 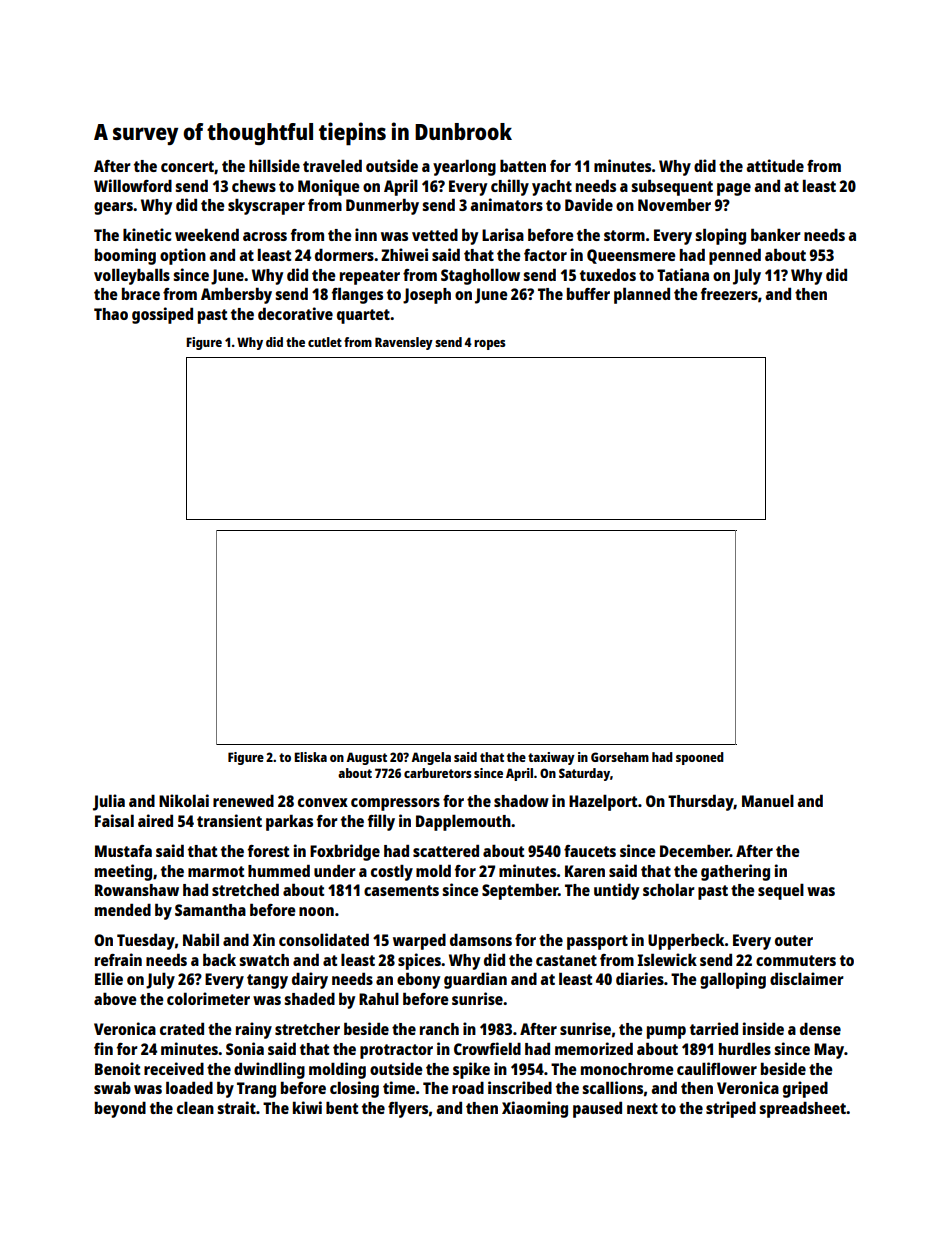 I want to click on taxiway, so click(x=551, y=758).
